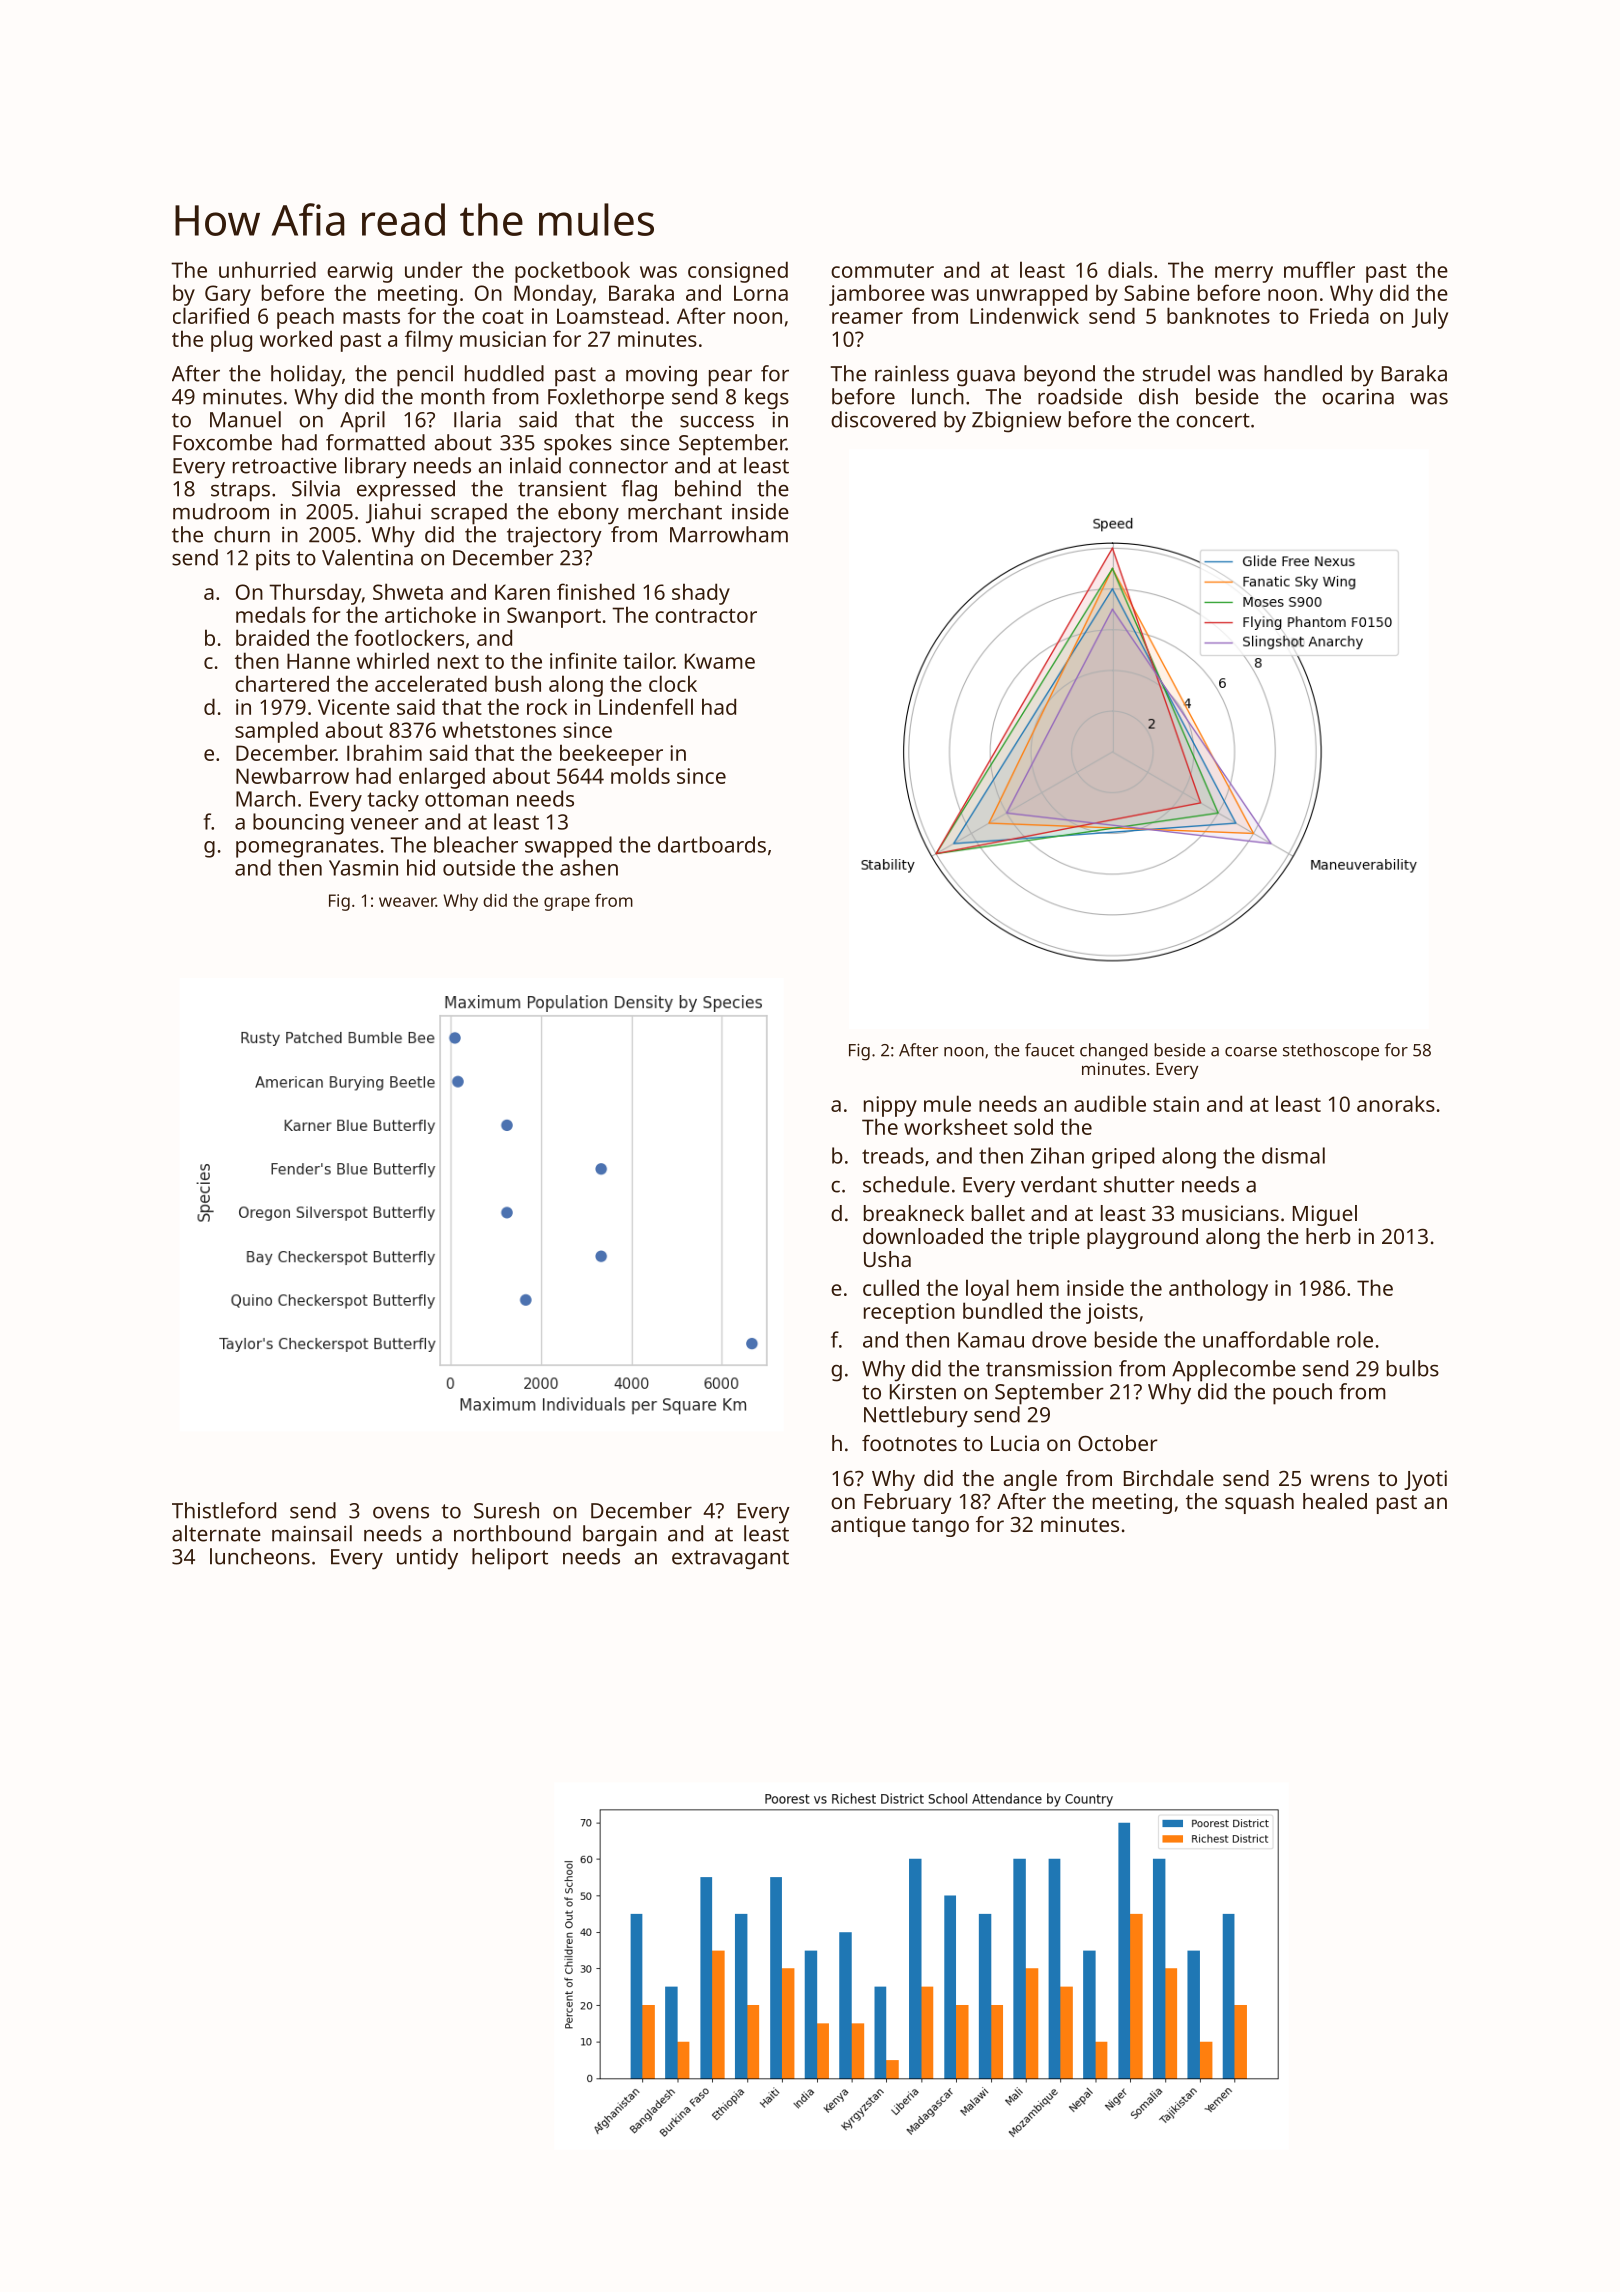  What do you see at coordinates (882, 271) in the screenshot?
I see `commuter` at bounding box center [882, 271].
